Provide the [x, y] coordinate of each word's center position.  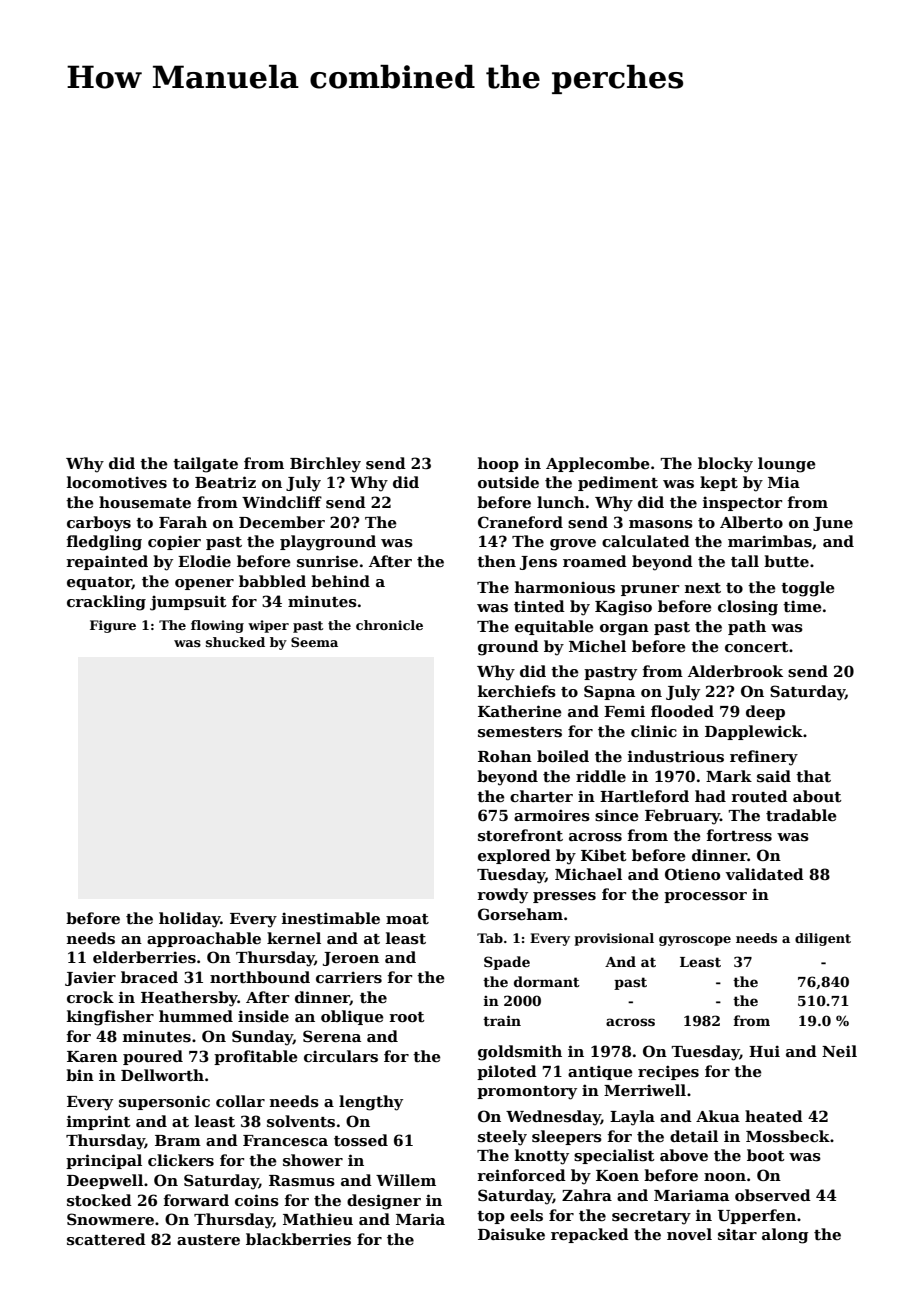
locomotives [117, 482]
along [785, 1236]
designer [384, 1202]
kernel [294, 938]
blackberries [298, 1239]
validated [764, 874]
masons [661, 524]
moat [407, 919]
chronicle [389, 625]
